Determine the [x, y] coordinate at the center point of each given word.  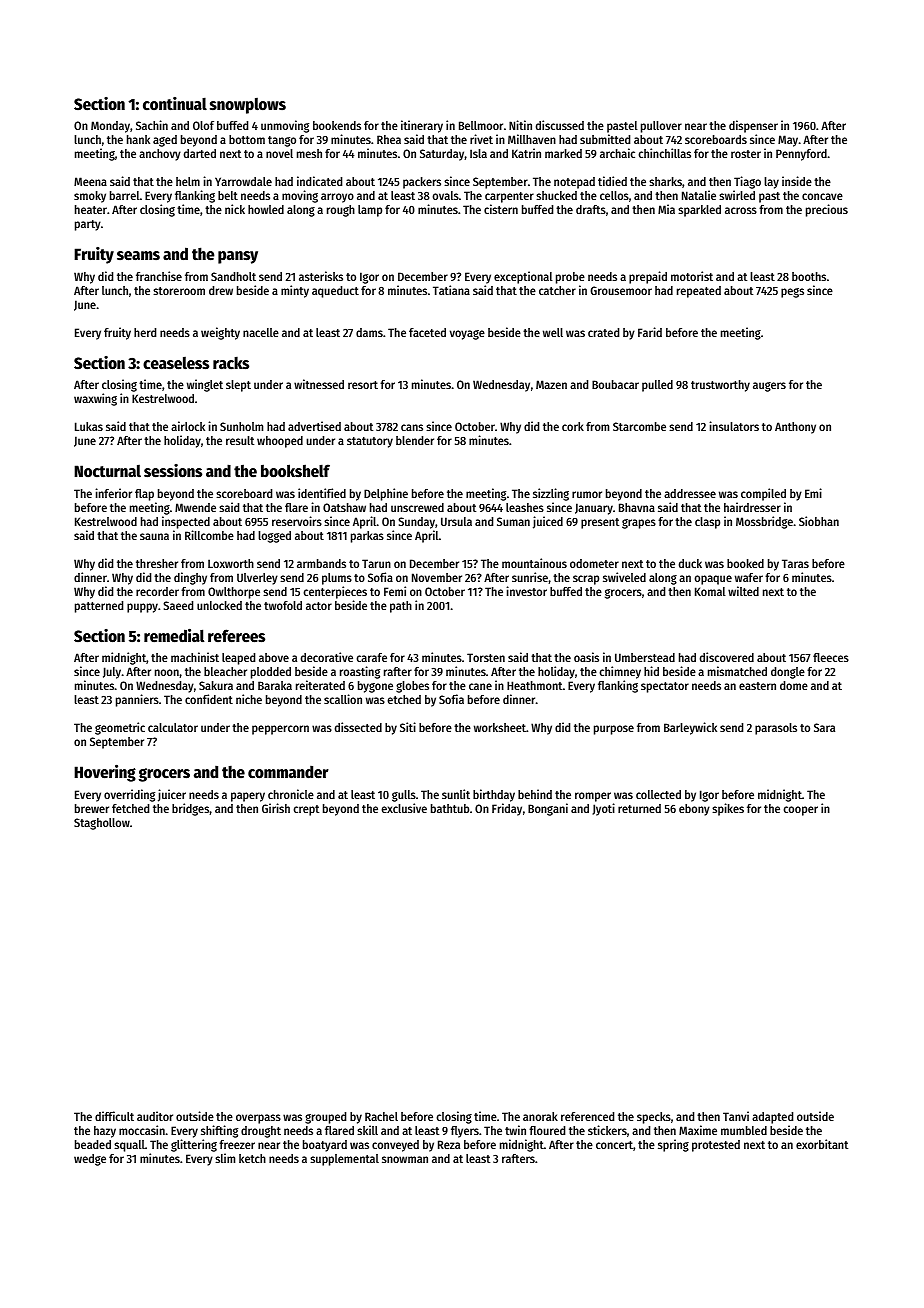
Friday [507, 809]
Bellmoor [481, 125]
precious [827, 210]
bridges [191, 809]
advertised [314, 426]
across [741, 210]
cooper [800, 811]
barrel [125, 195]
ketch [252, 1158]
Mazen [551, 384]
